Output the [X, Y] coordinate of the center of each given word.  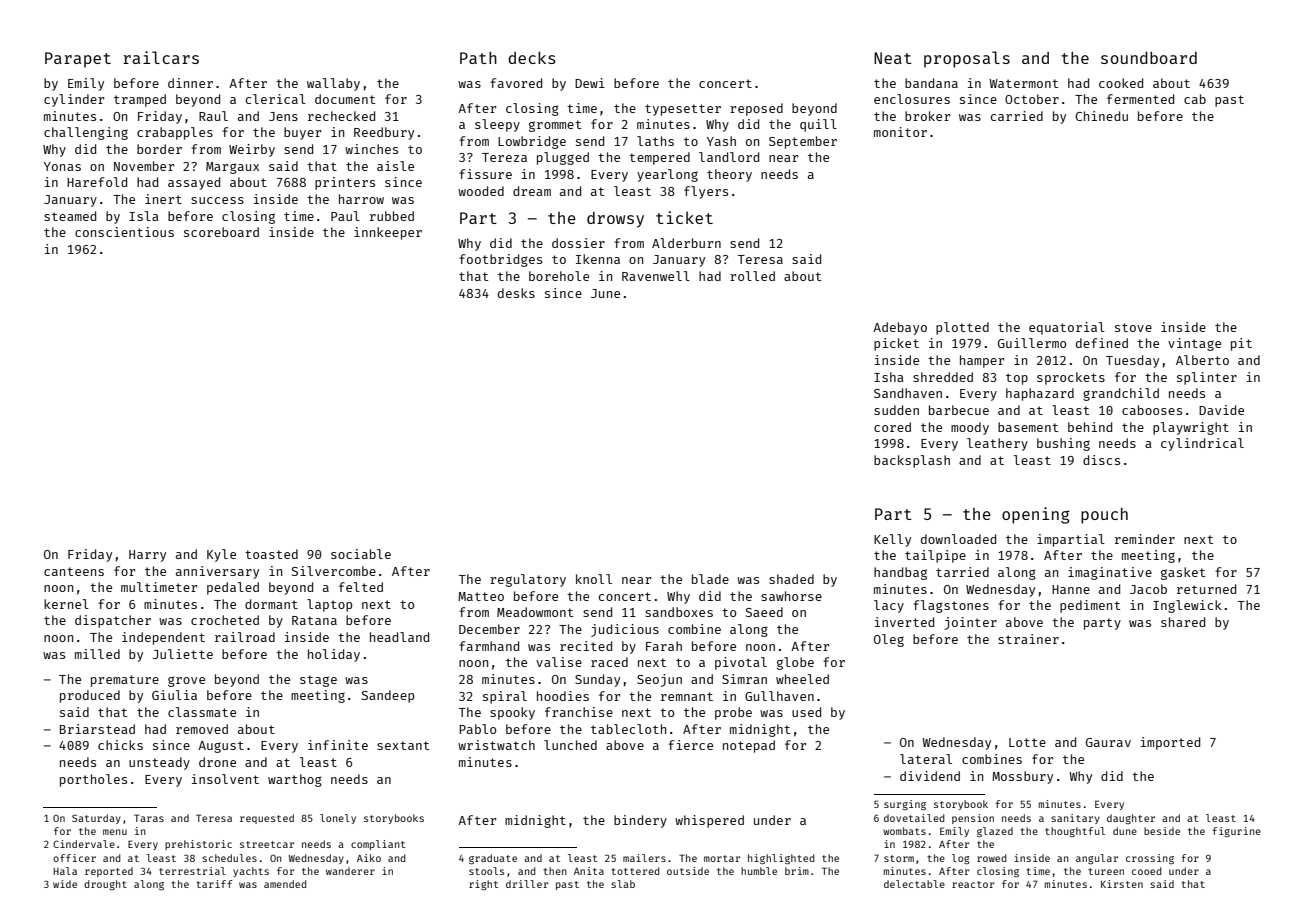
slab [623, 884]
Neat [893, 58]
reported [109, 872]
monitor [900, 132]
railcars [161, 57]
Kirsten [1122, 884]
